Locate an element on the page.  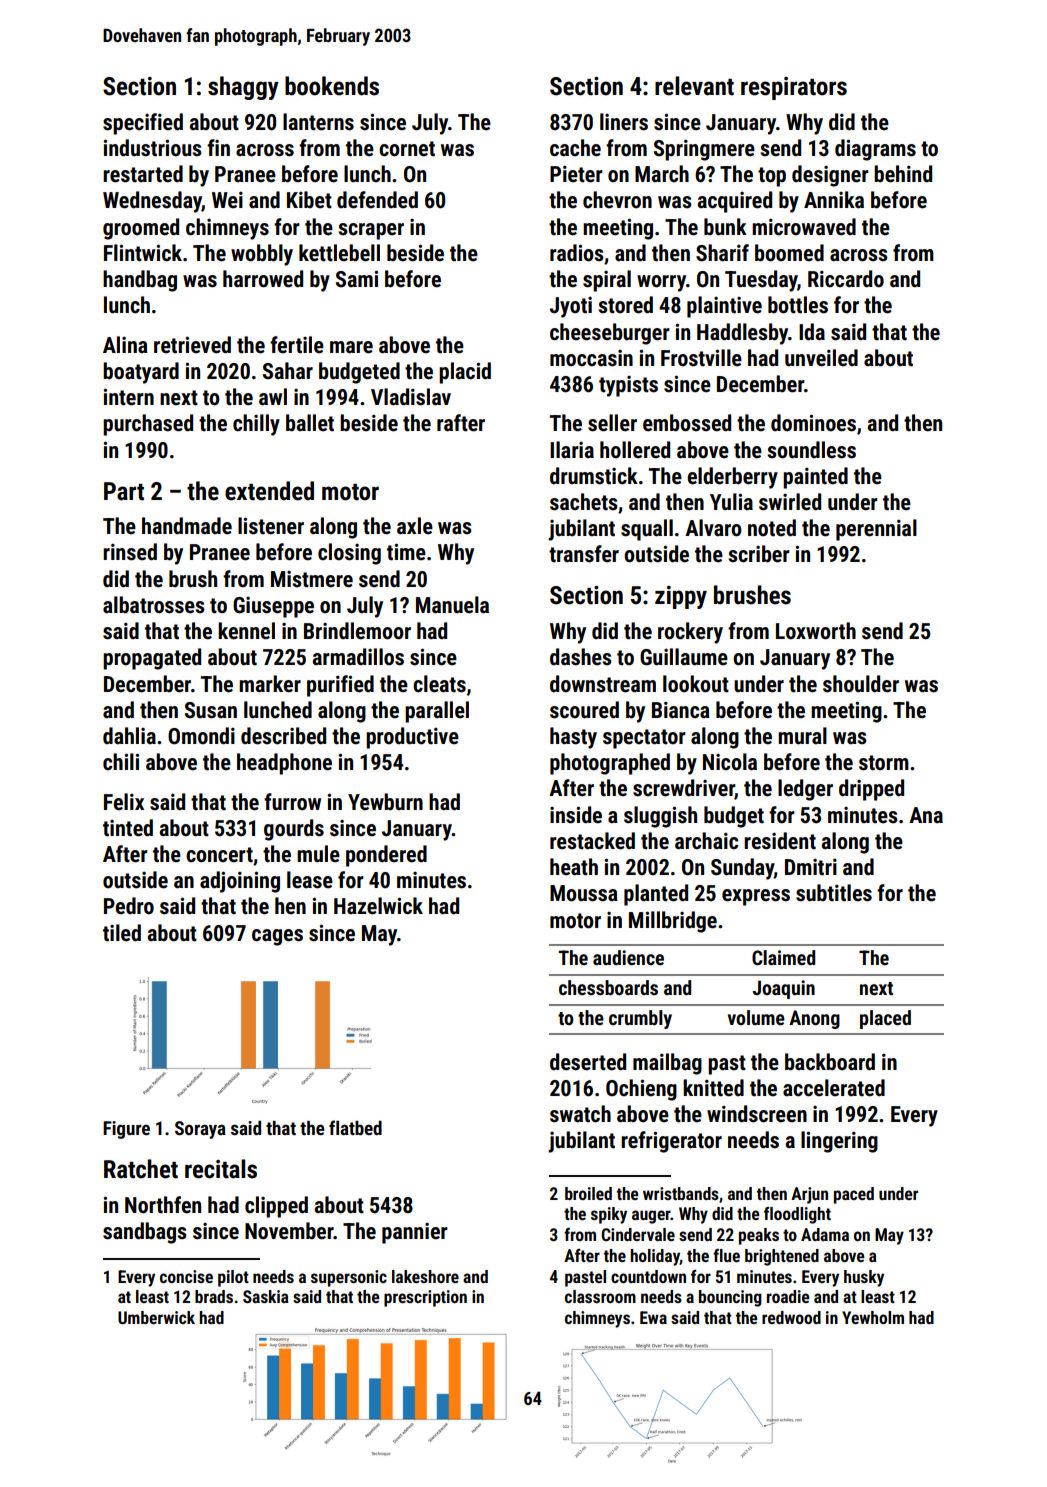
Guillaume is located at coordinates (684, 657).
